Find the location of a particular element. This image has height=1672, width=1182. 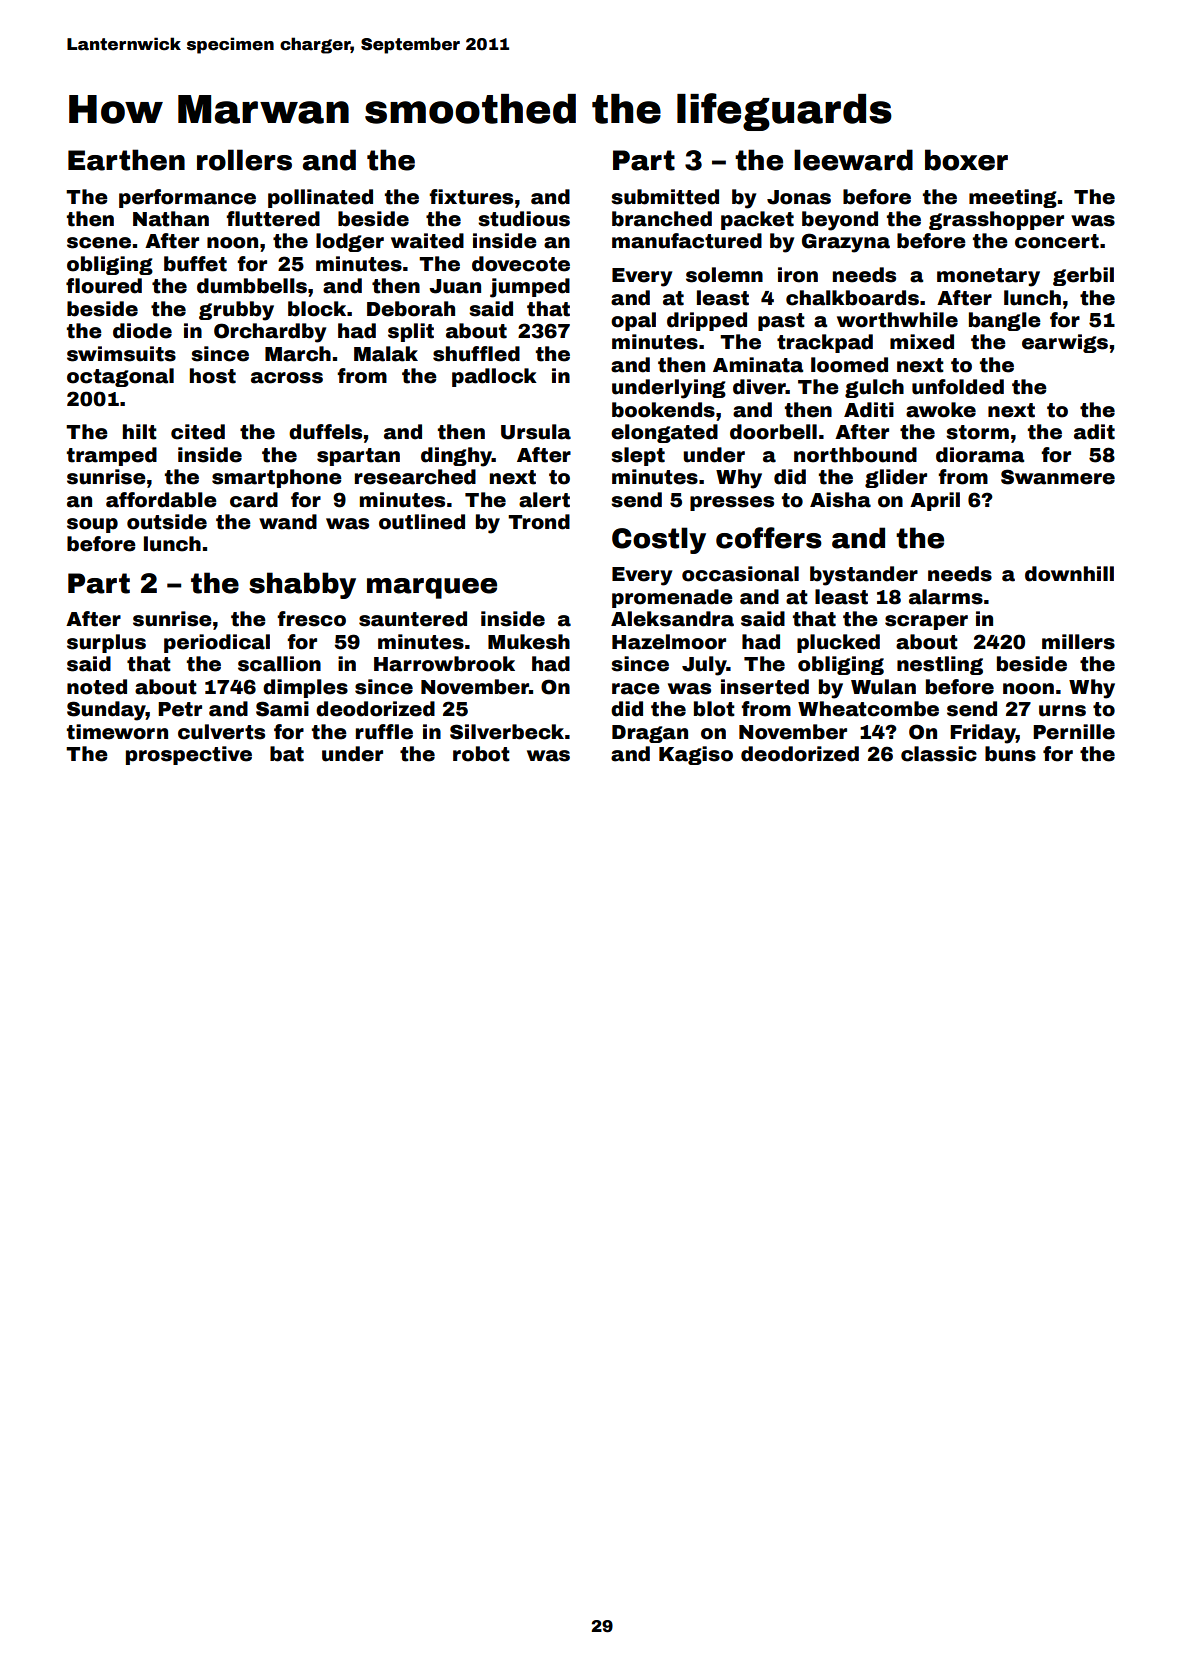

Hazelmoor is located at coordinates (669, 642).
